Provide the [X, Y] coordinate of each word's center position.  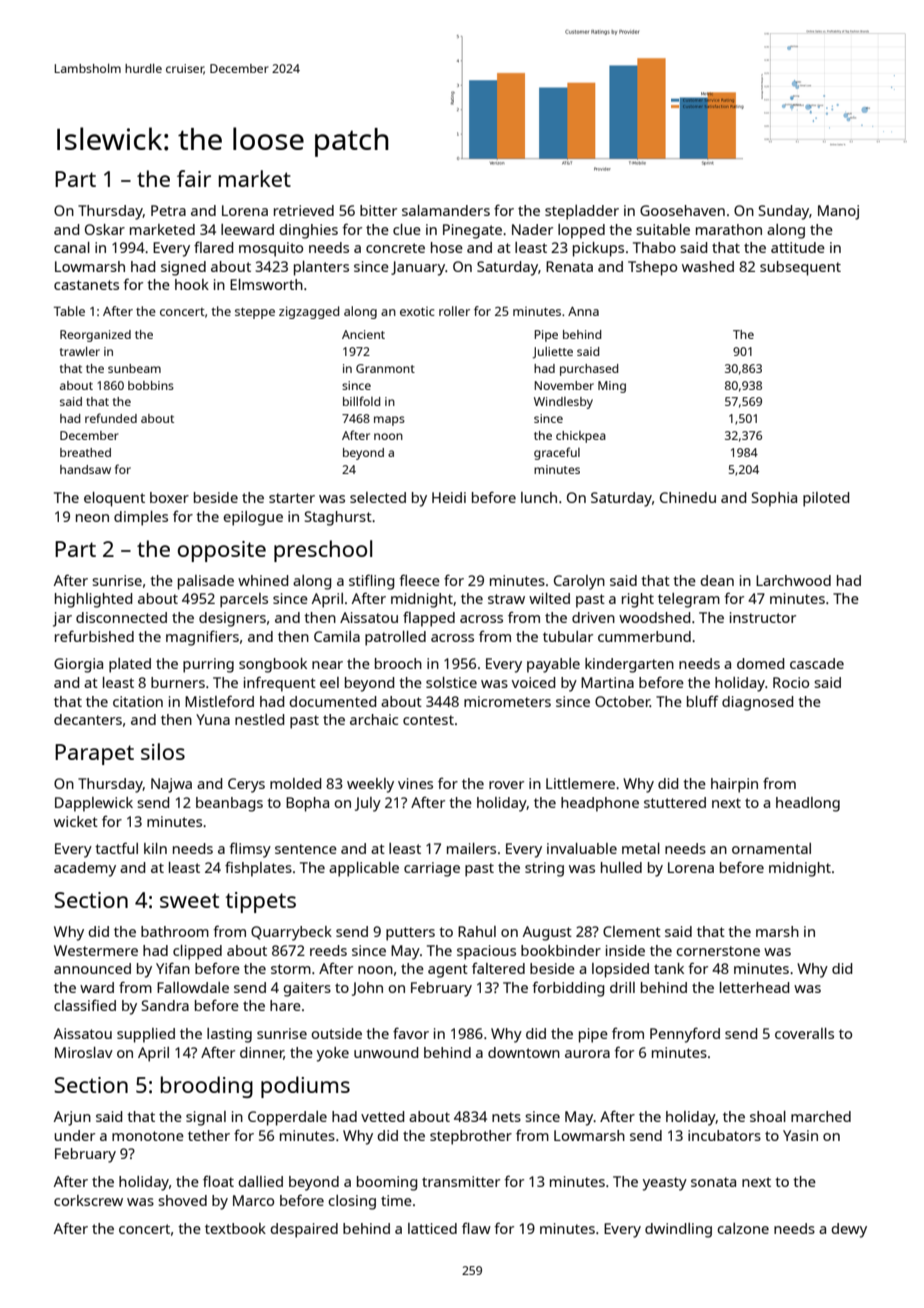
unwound [386, 1052]
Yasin [800, 1135]
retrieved [304, 210]
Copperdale [287, 1118]
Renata [569, 266]
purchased [589, 370]
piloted [826, 499]
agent [448, 971]
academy [85, 869]
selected [378, 497]
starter [292, 498]
